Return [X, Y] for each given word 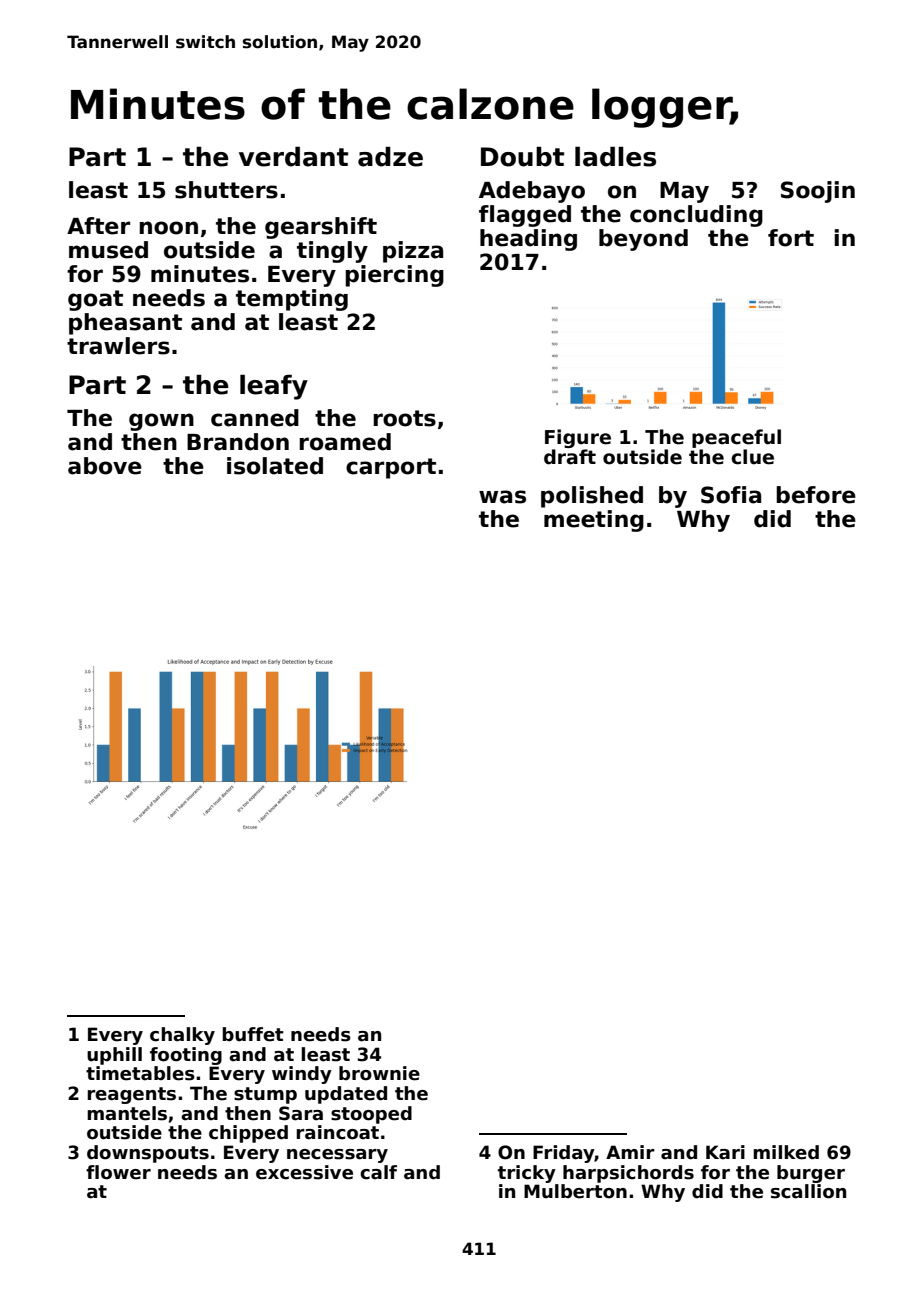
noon [168, 228]
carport [391, 468]
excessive [304, 1172]
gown [161, 422]
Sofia [731, 495]
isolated [275, 466]
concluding [696, 216]
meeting [594, 521]
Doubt [522, 156]
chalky [182, 1036]
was [502, 497]
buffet [253, 1034]
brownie [379, 1073]
